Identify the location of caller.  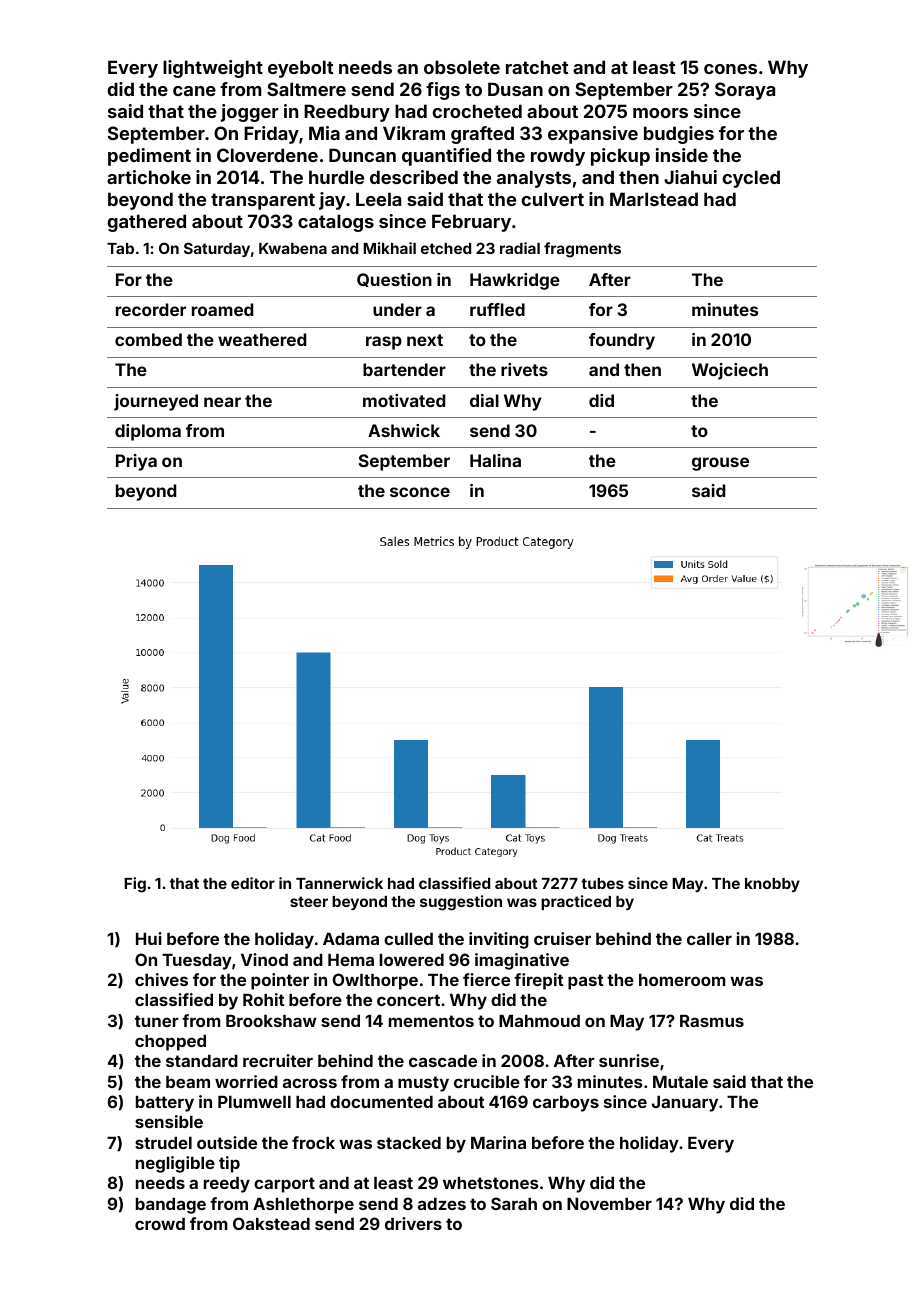
(709, 939).
